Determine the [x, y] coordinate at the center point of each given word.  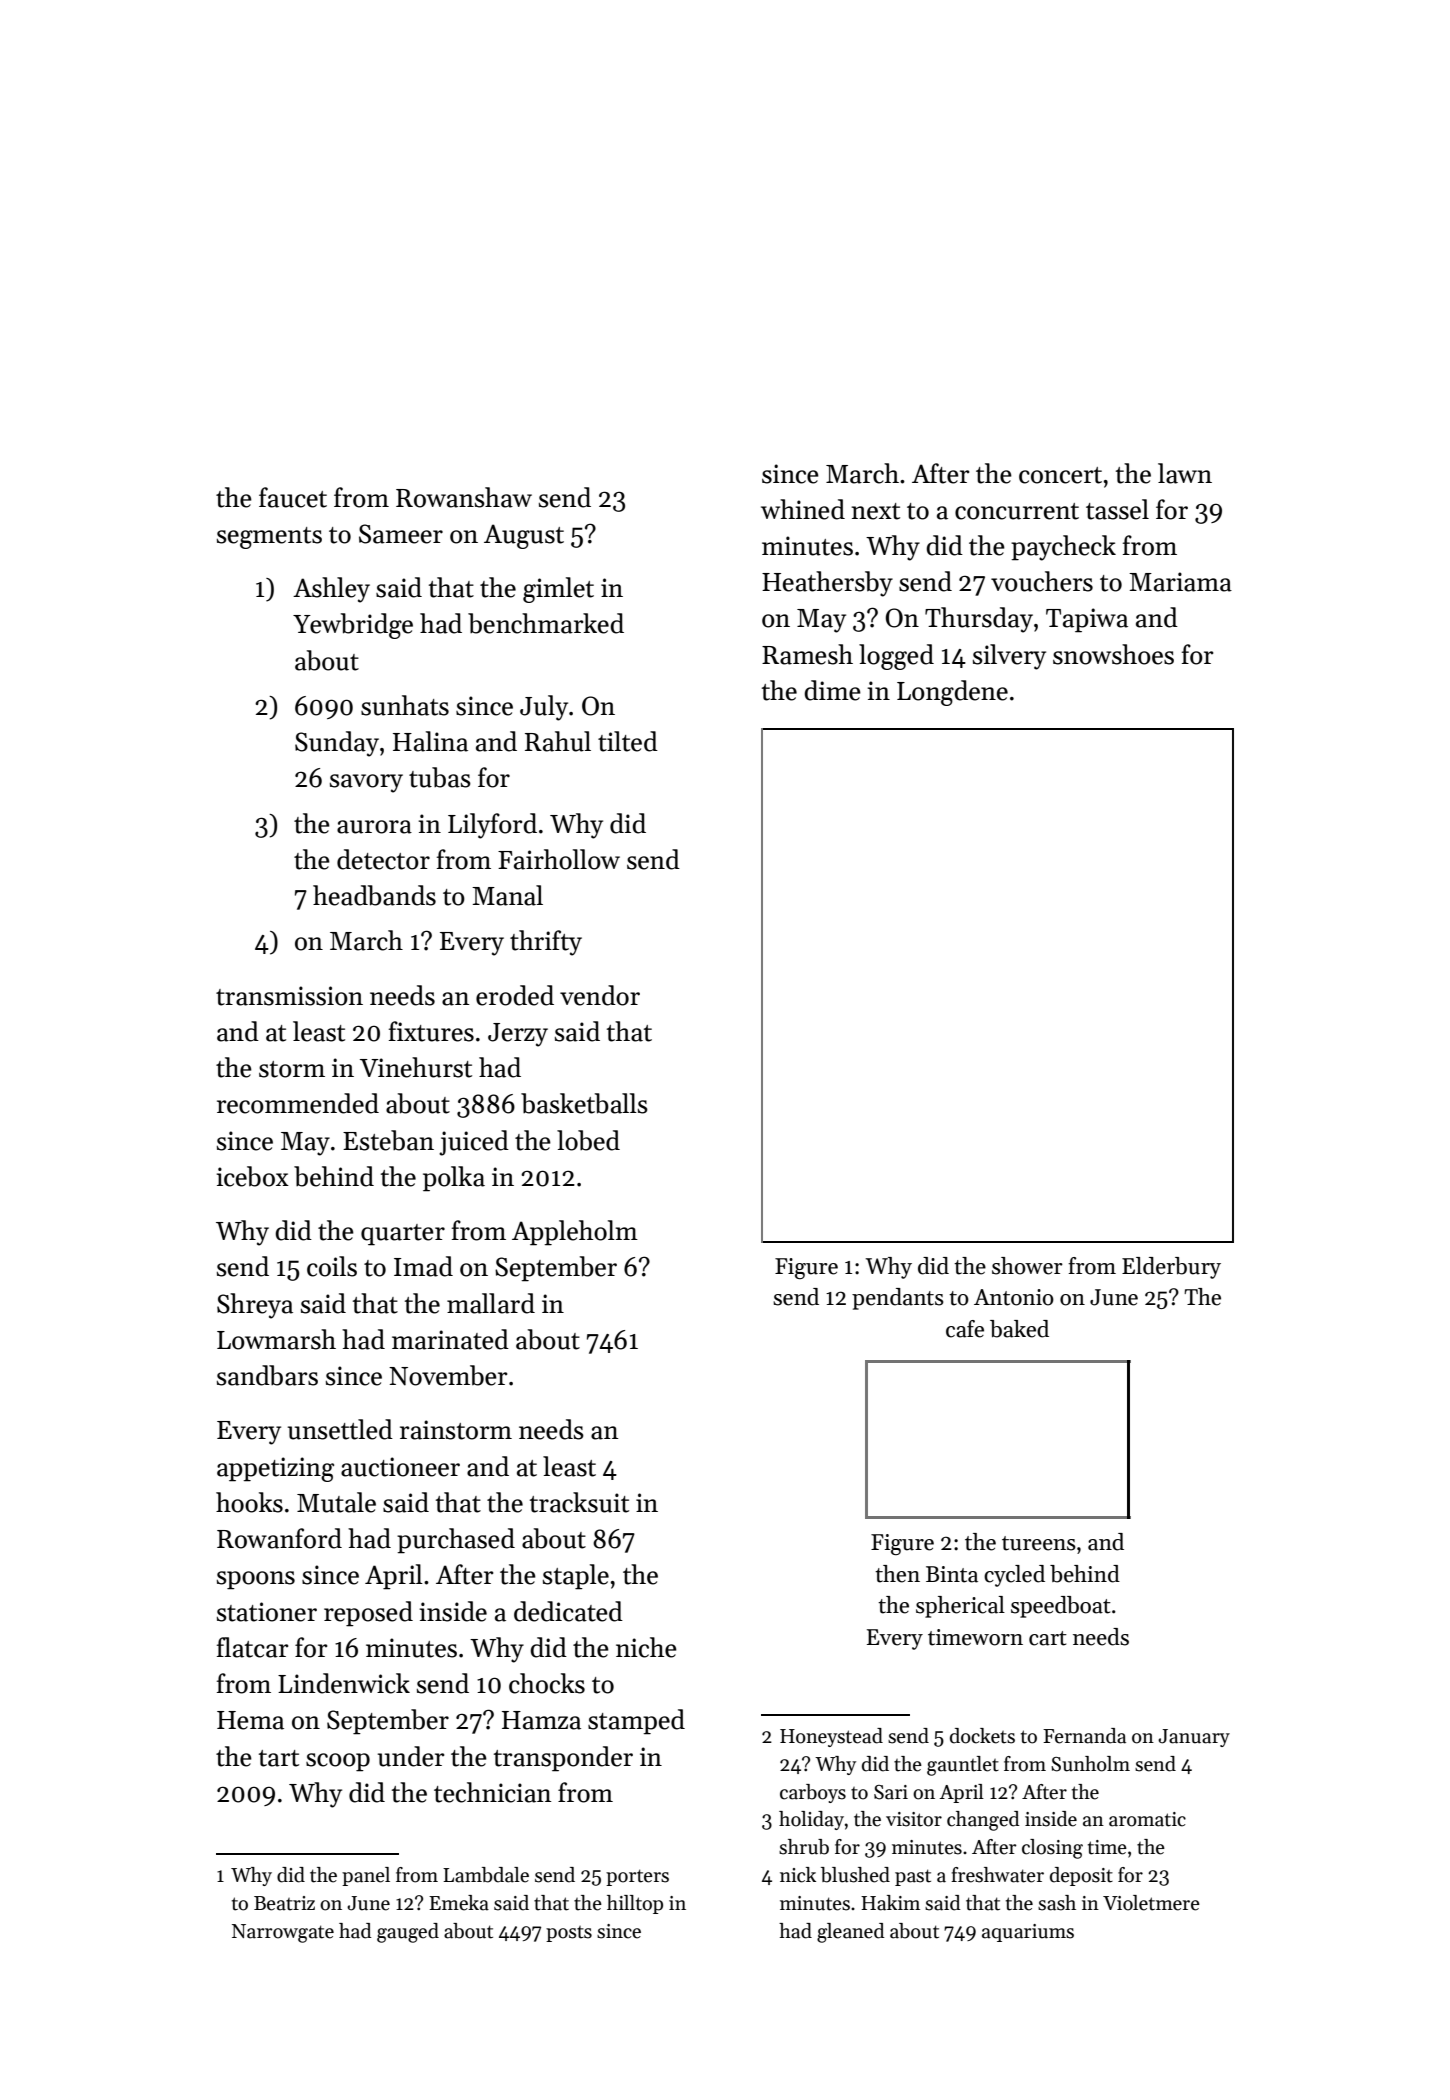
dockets [982, 1736]
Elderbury [1171, 1268]
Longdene [952, 693]
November [448, 1375]
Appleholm [575, 1233]
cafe [965, 1329]
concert [1060, 475]
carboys [813, 1793]
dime [833, 690]
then [897, 1574]
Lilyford [492, 826]
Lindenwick [344, 1683]
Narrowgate [283, 1933]
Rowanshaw [464, 497]
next [875, 511]
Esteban [388, 1140]
